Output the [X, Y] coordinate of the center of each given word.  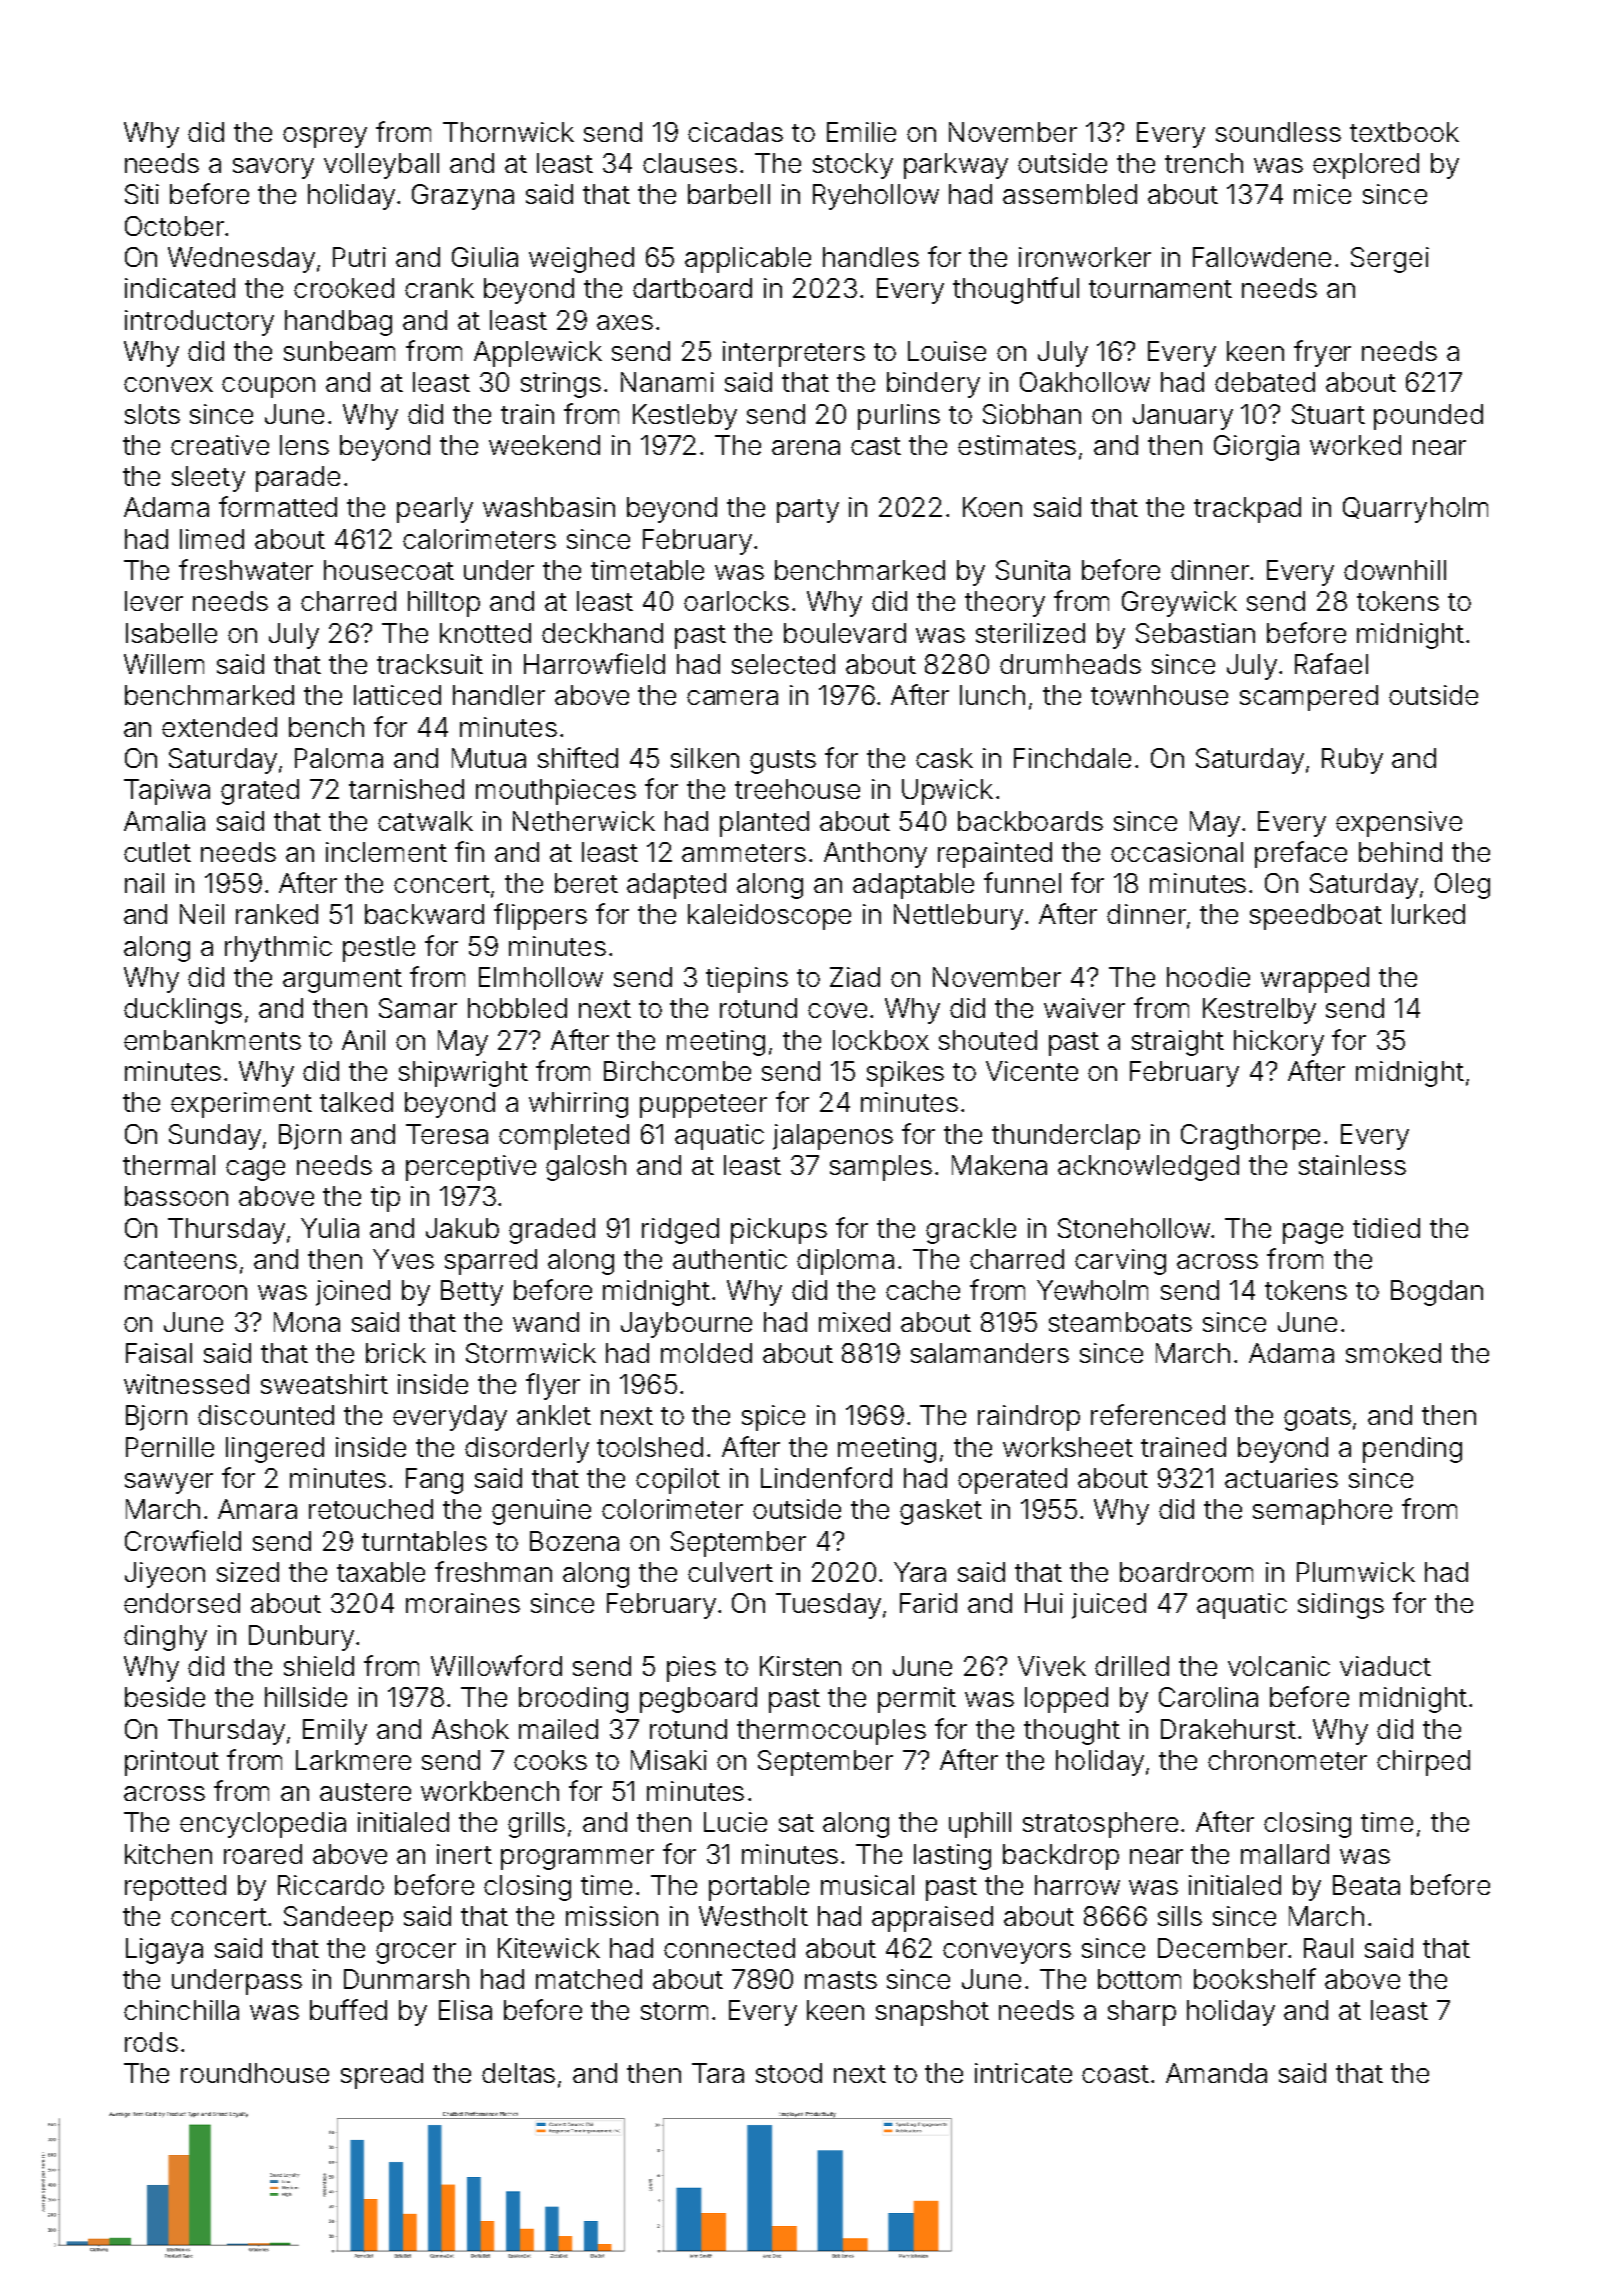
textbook [1404, 132]
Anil [363, 1040]
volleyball [381, 166]
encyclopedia [263, 1825]
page [1313, 1233]
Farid [928, 1603]
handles [871, 257]
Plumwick [1356, 1572]
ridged [680, 1231]
